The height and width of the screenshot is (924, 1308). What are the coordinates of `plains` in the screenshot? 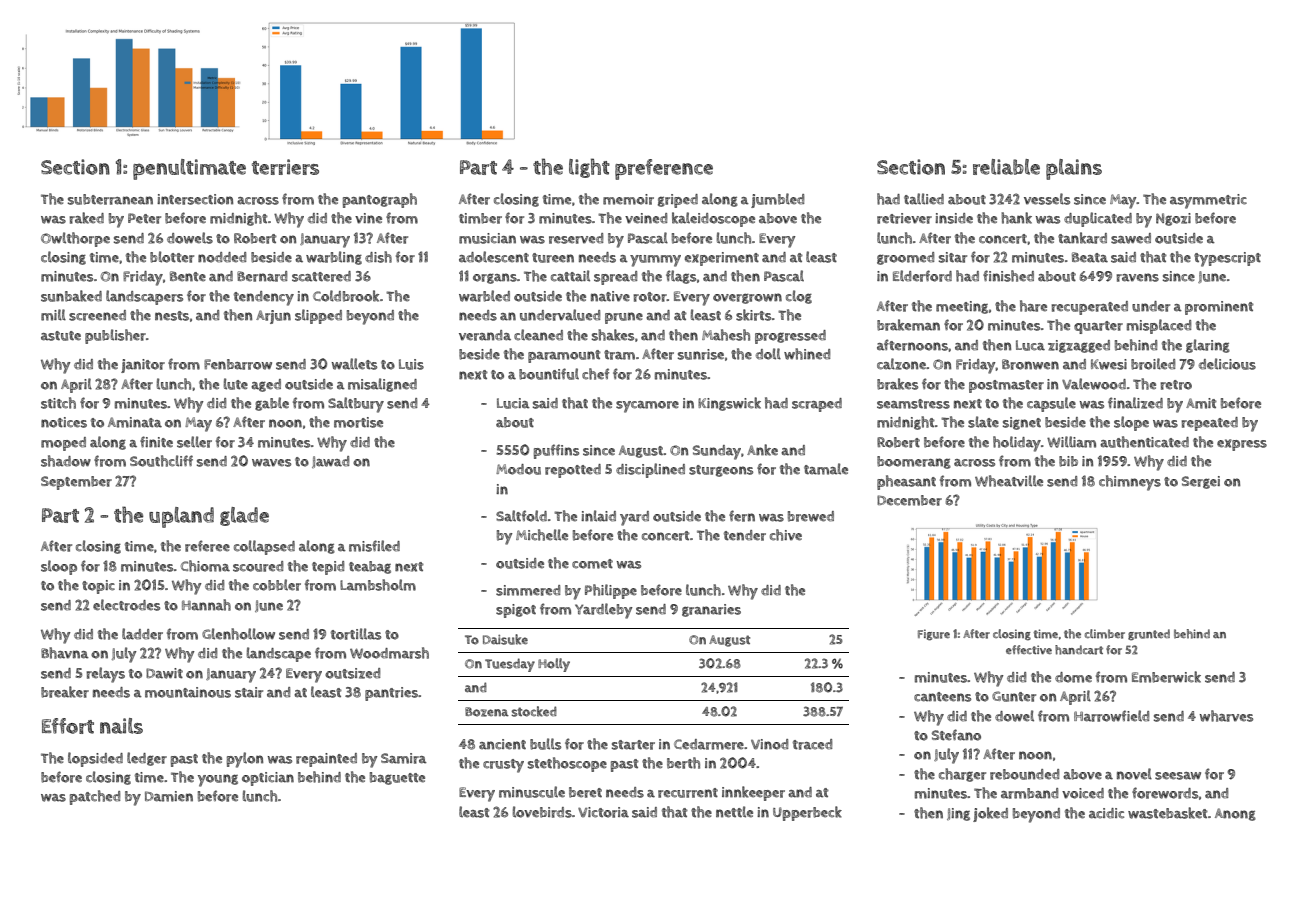 It's located at (1074, 169).
